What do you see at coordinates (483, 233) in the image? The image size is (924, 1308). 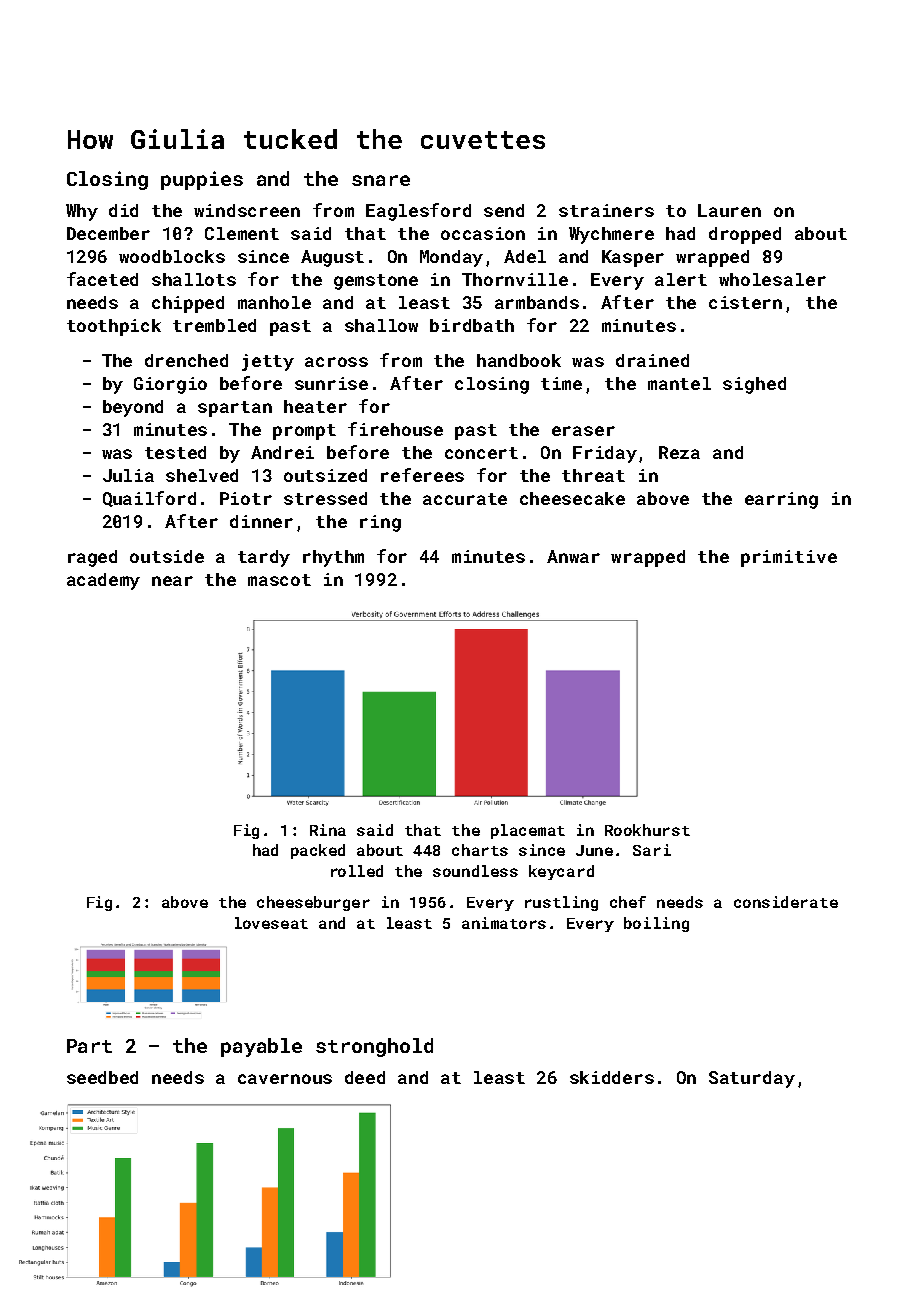 I see `occasion` at bounding box center [483, 233].
